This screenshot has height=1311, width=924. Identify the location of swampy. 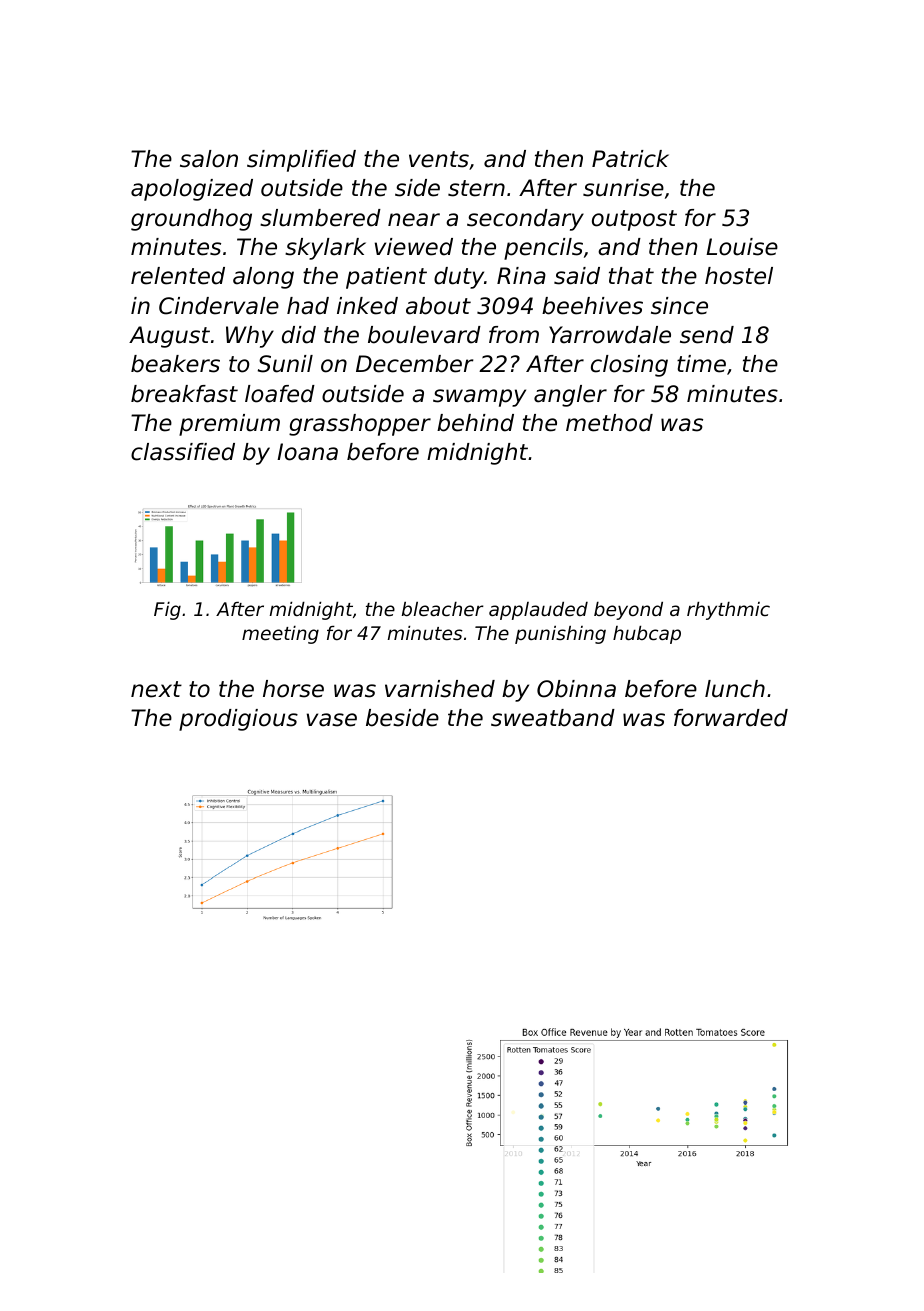
(479, 398).
